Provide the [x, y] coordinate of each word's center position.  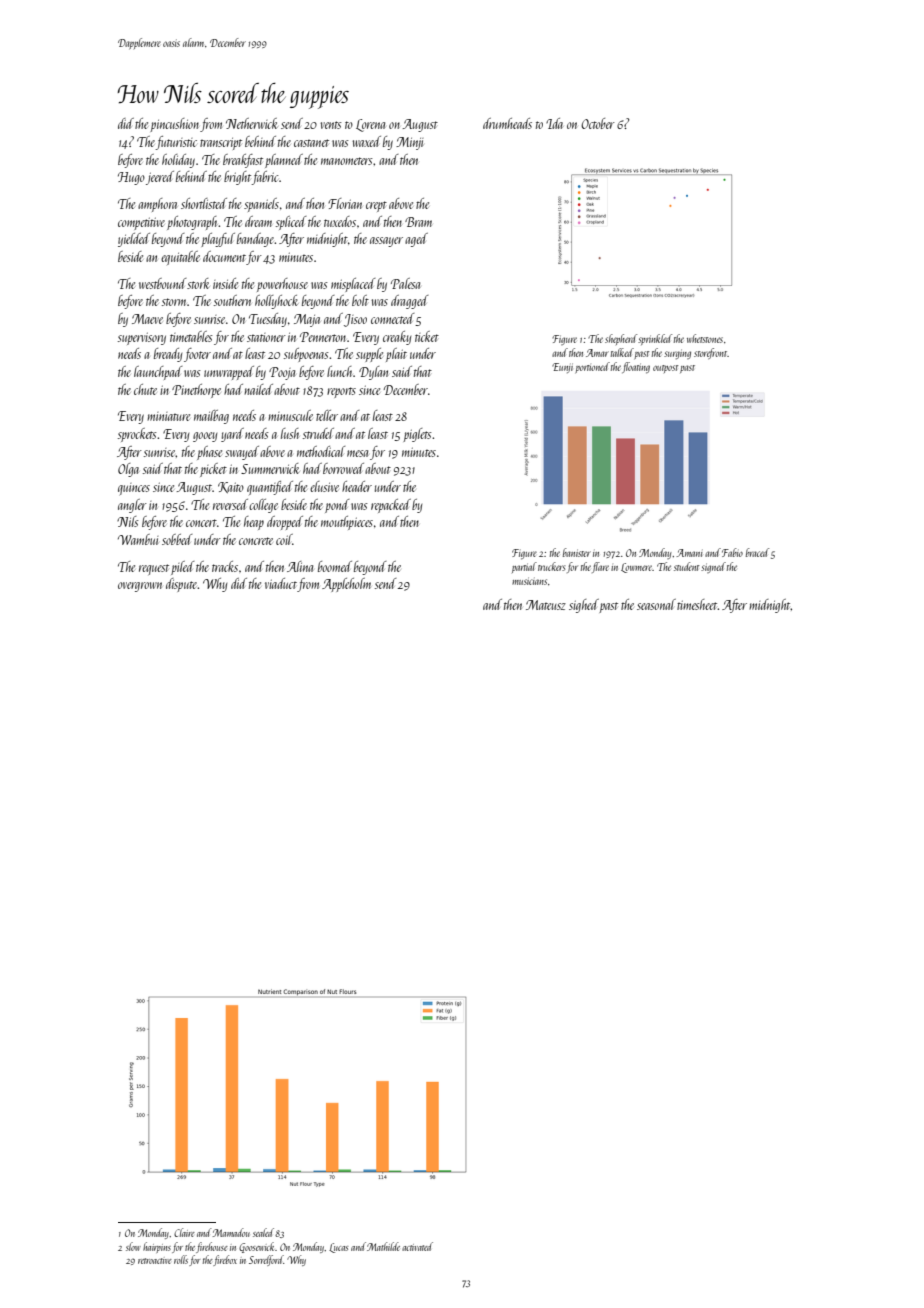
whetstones [705, 338]
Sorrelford [266, 1260]
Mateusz [546, 605]
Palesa [405, 283]
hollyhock [276, 302]
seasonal [656, 604]
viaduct [281, 583]
